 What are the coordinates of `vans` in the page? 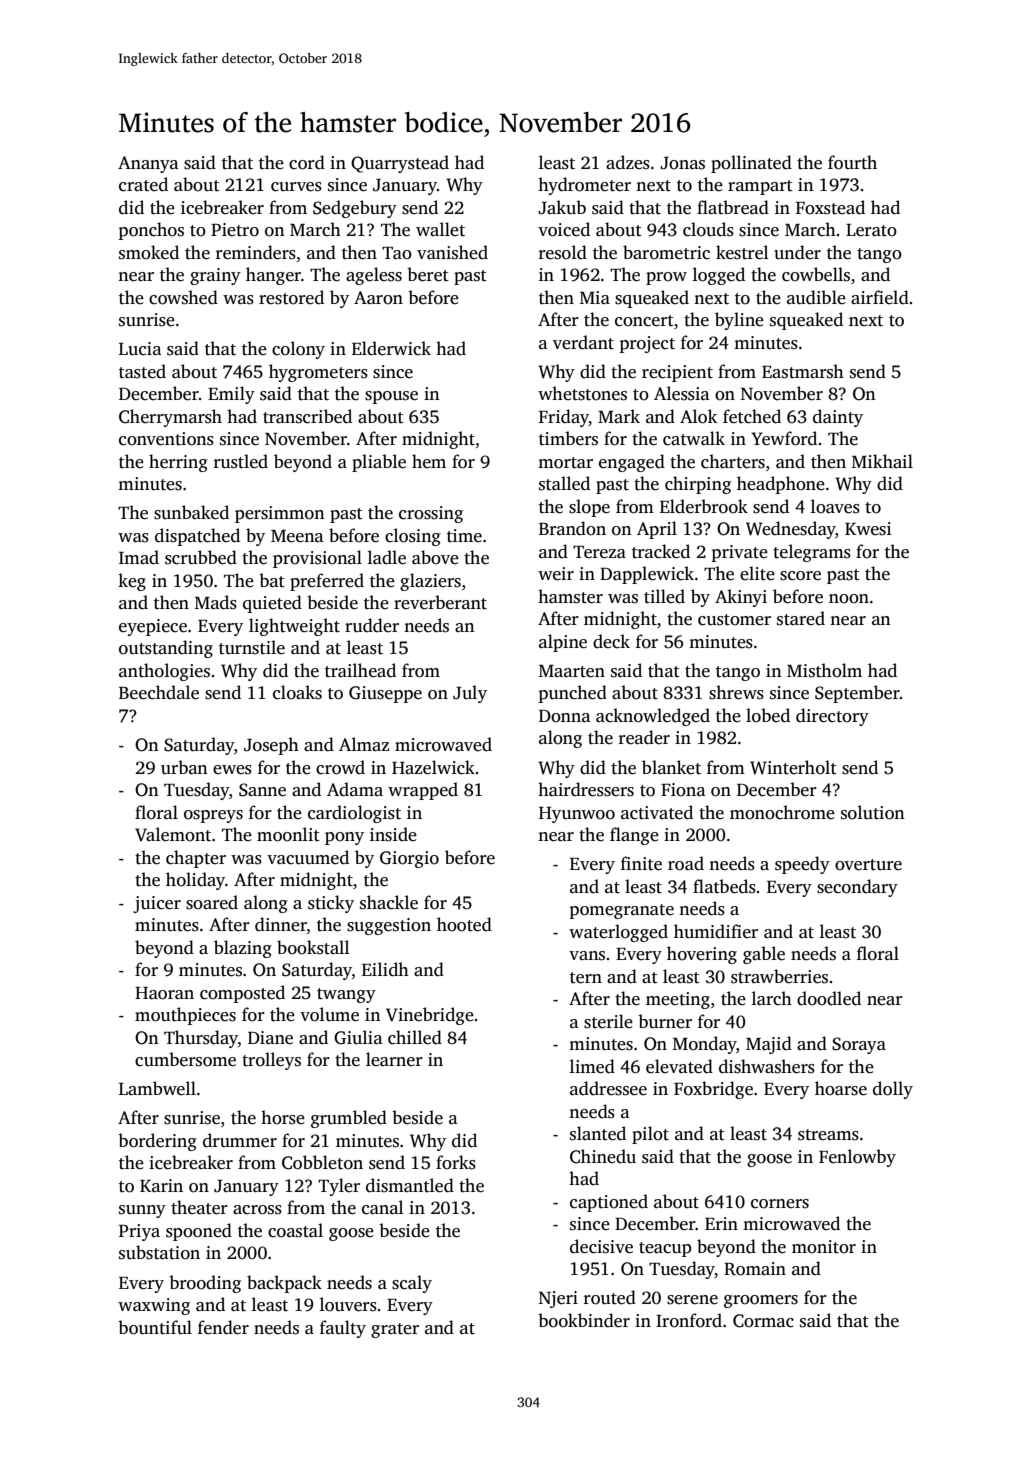 It's located at (587, 956).
